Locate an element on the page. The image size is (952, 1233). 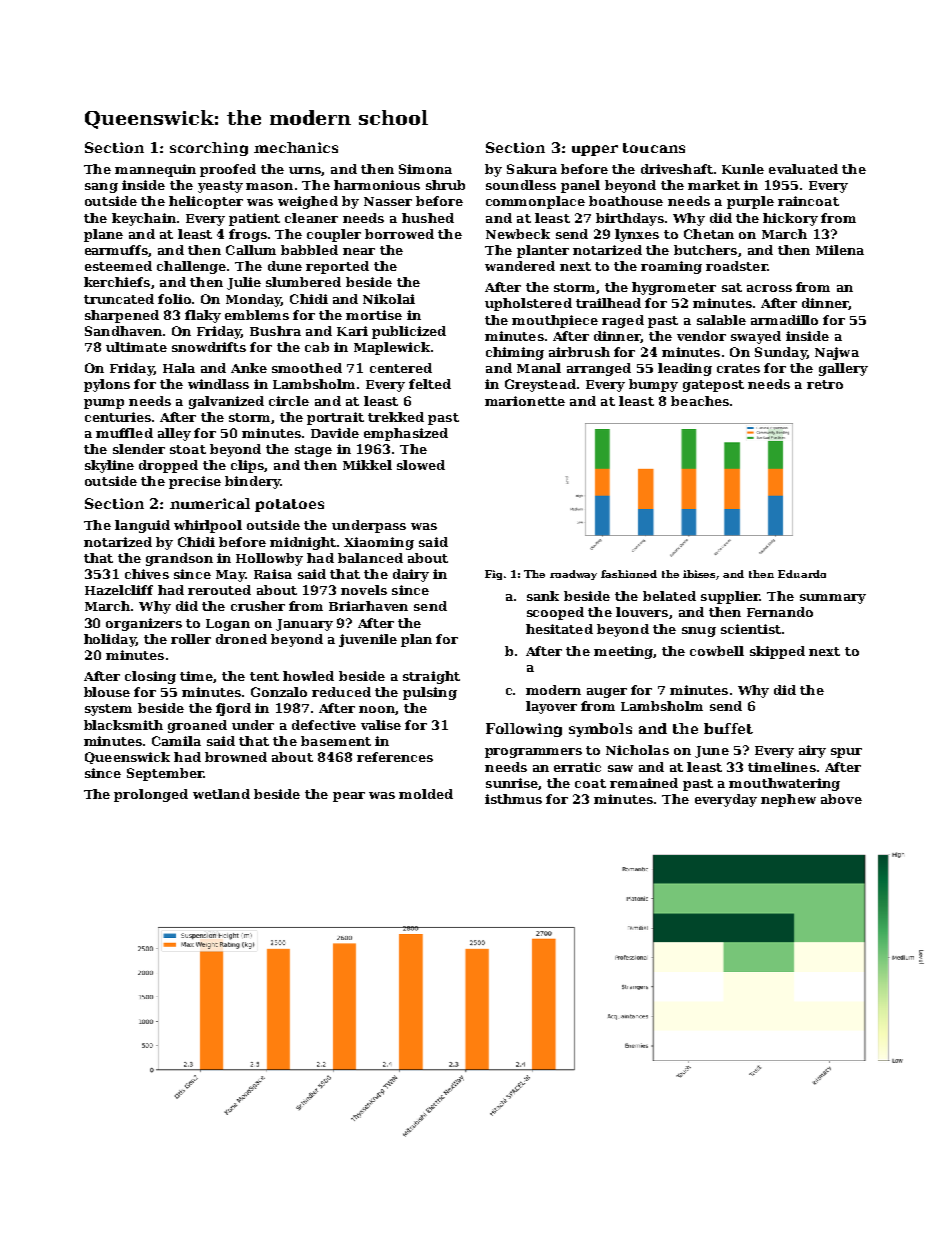
armadillo is located at coordinates (784, 320).
